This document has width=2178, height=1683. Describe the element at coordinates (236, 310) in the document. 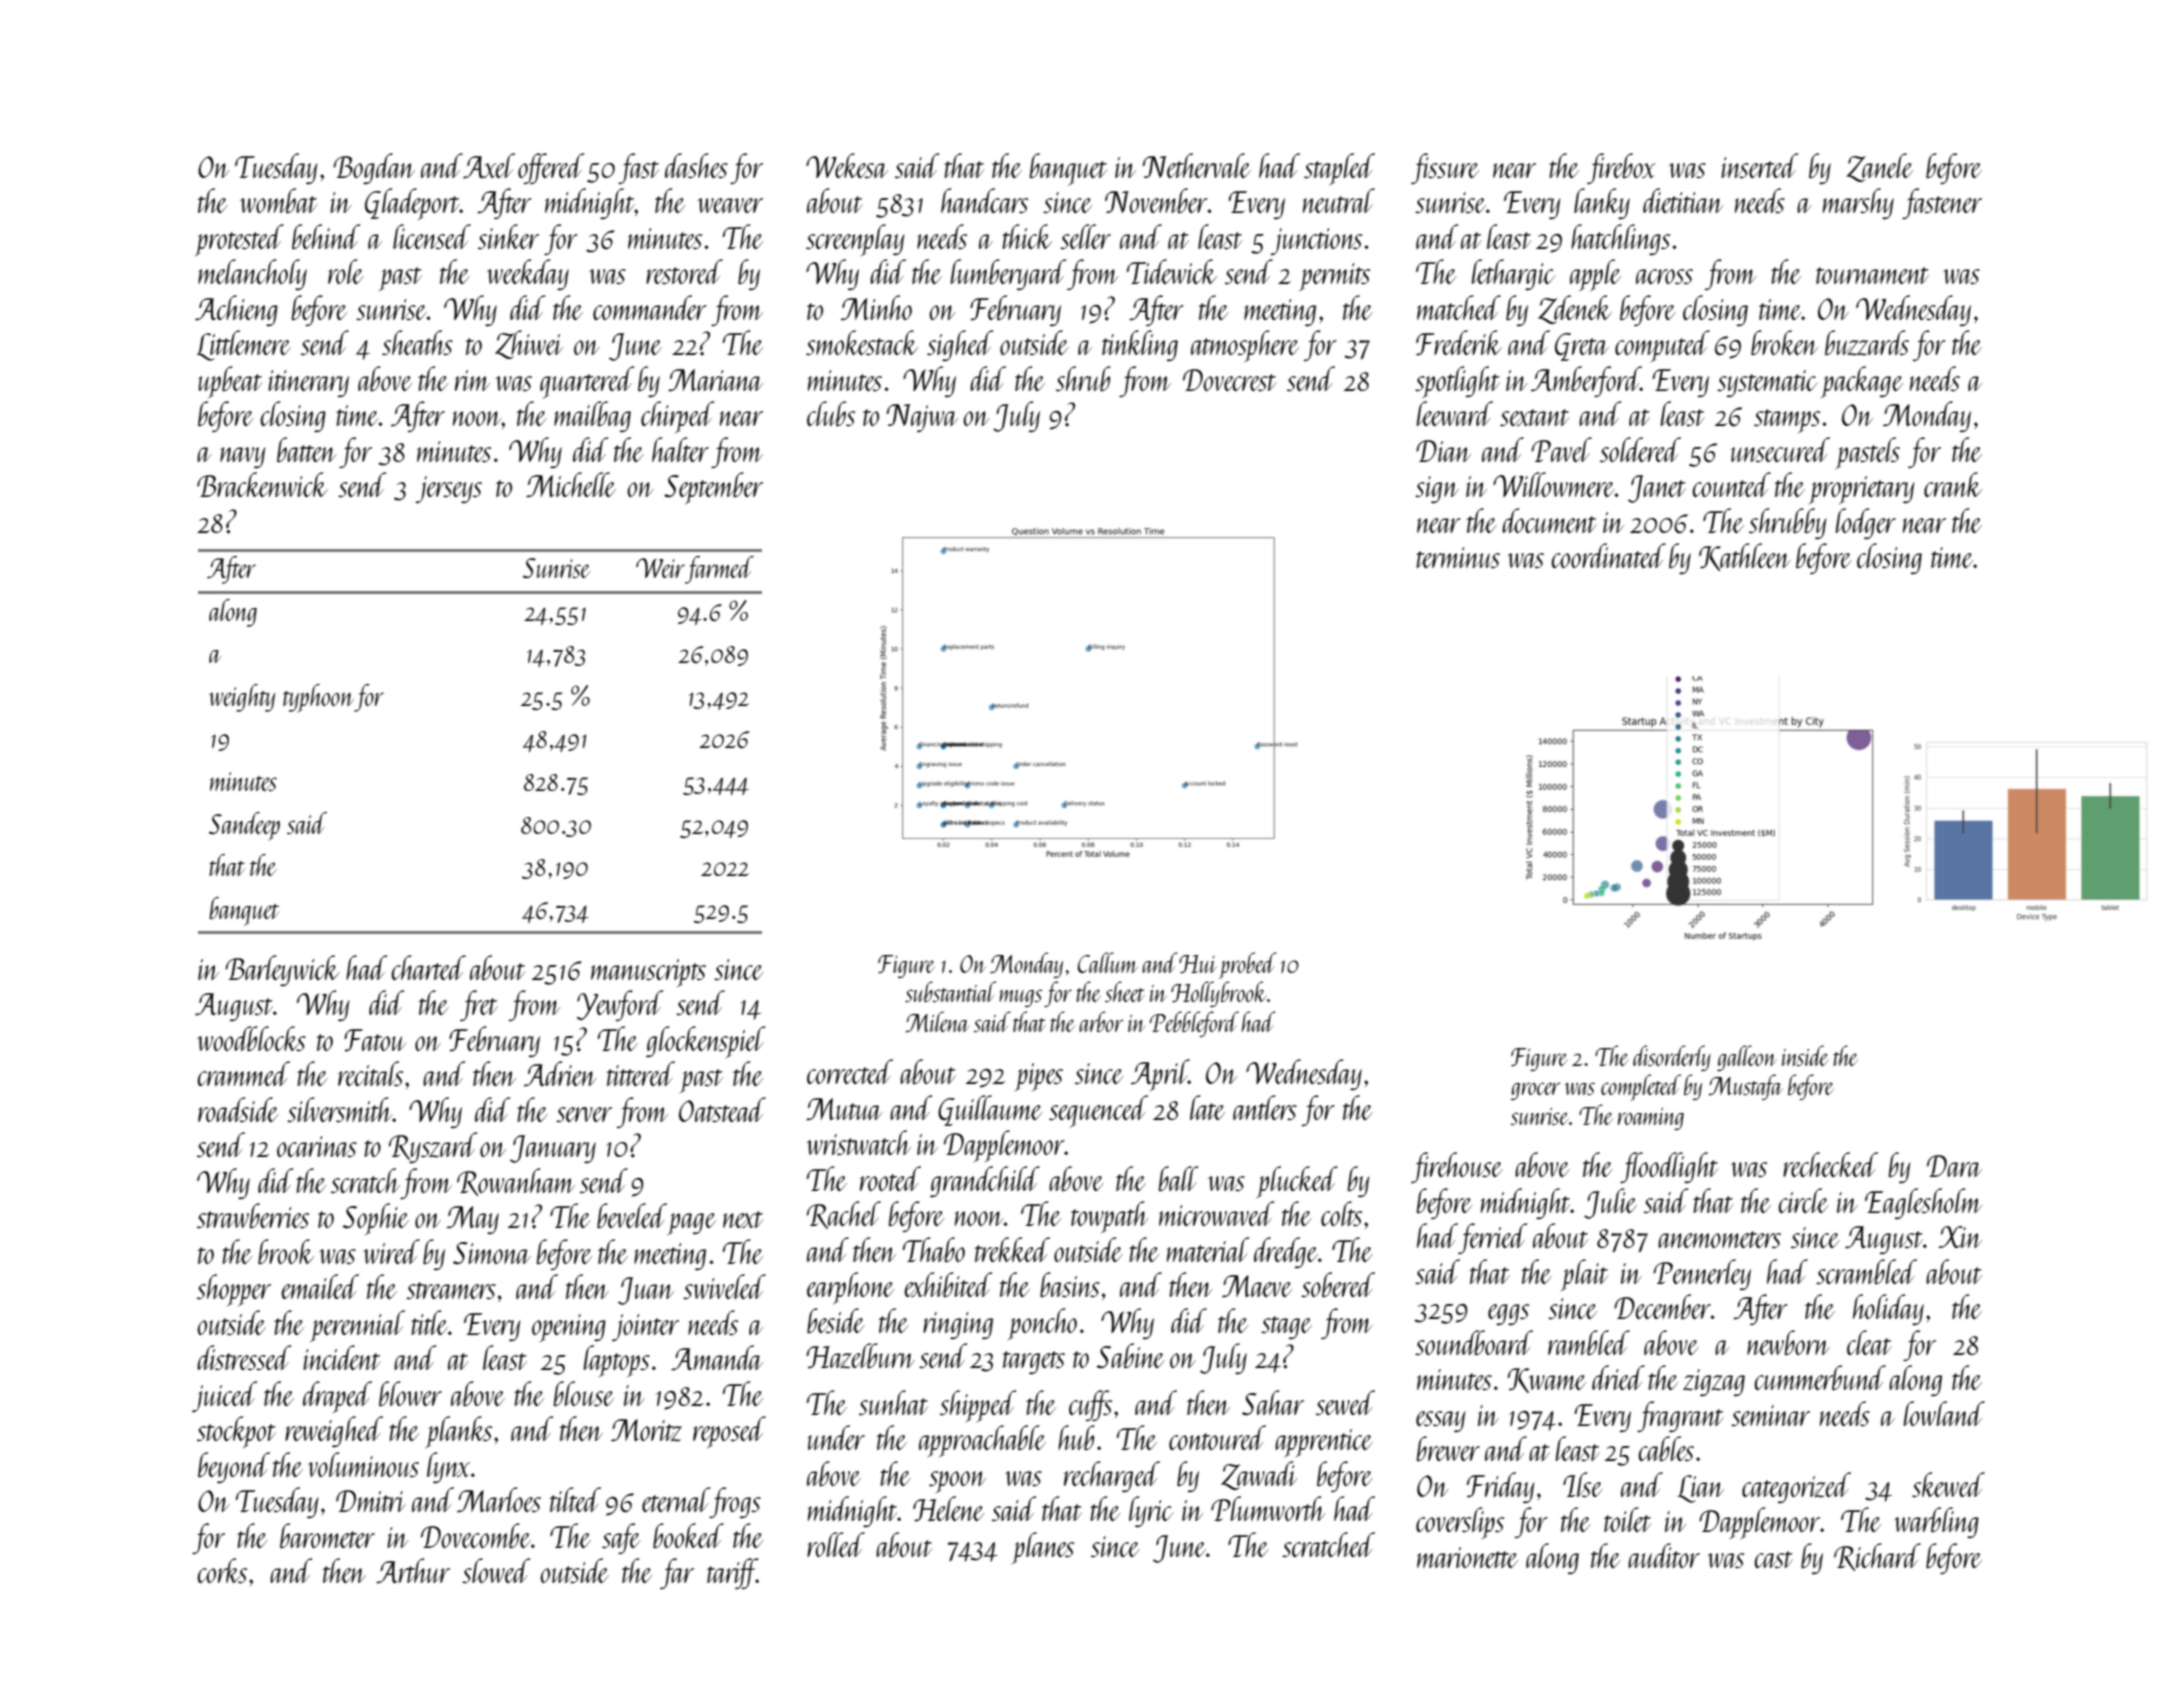

I see `Achieng` at that location.
